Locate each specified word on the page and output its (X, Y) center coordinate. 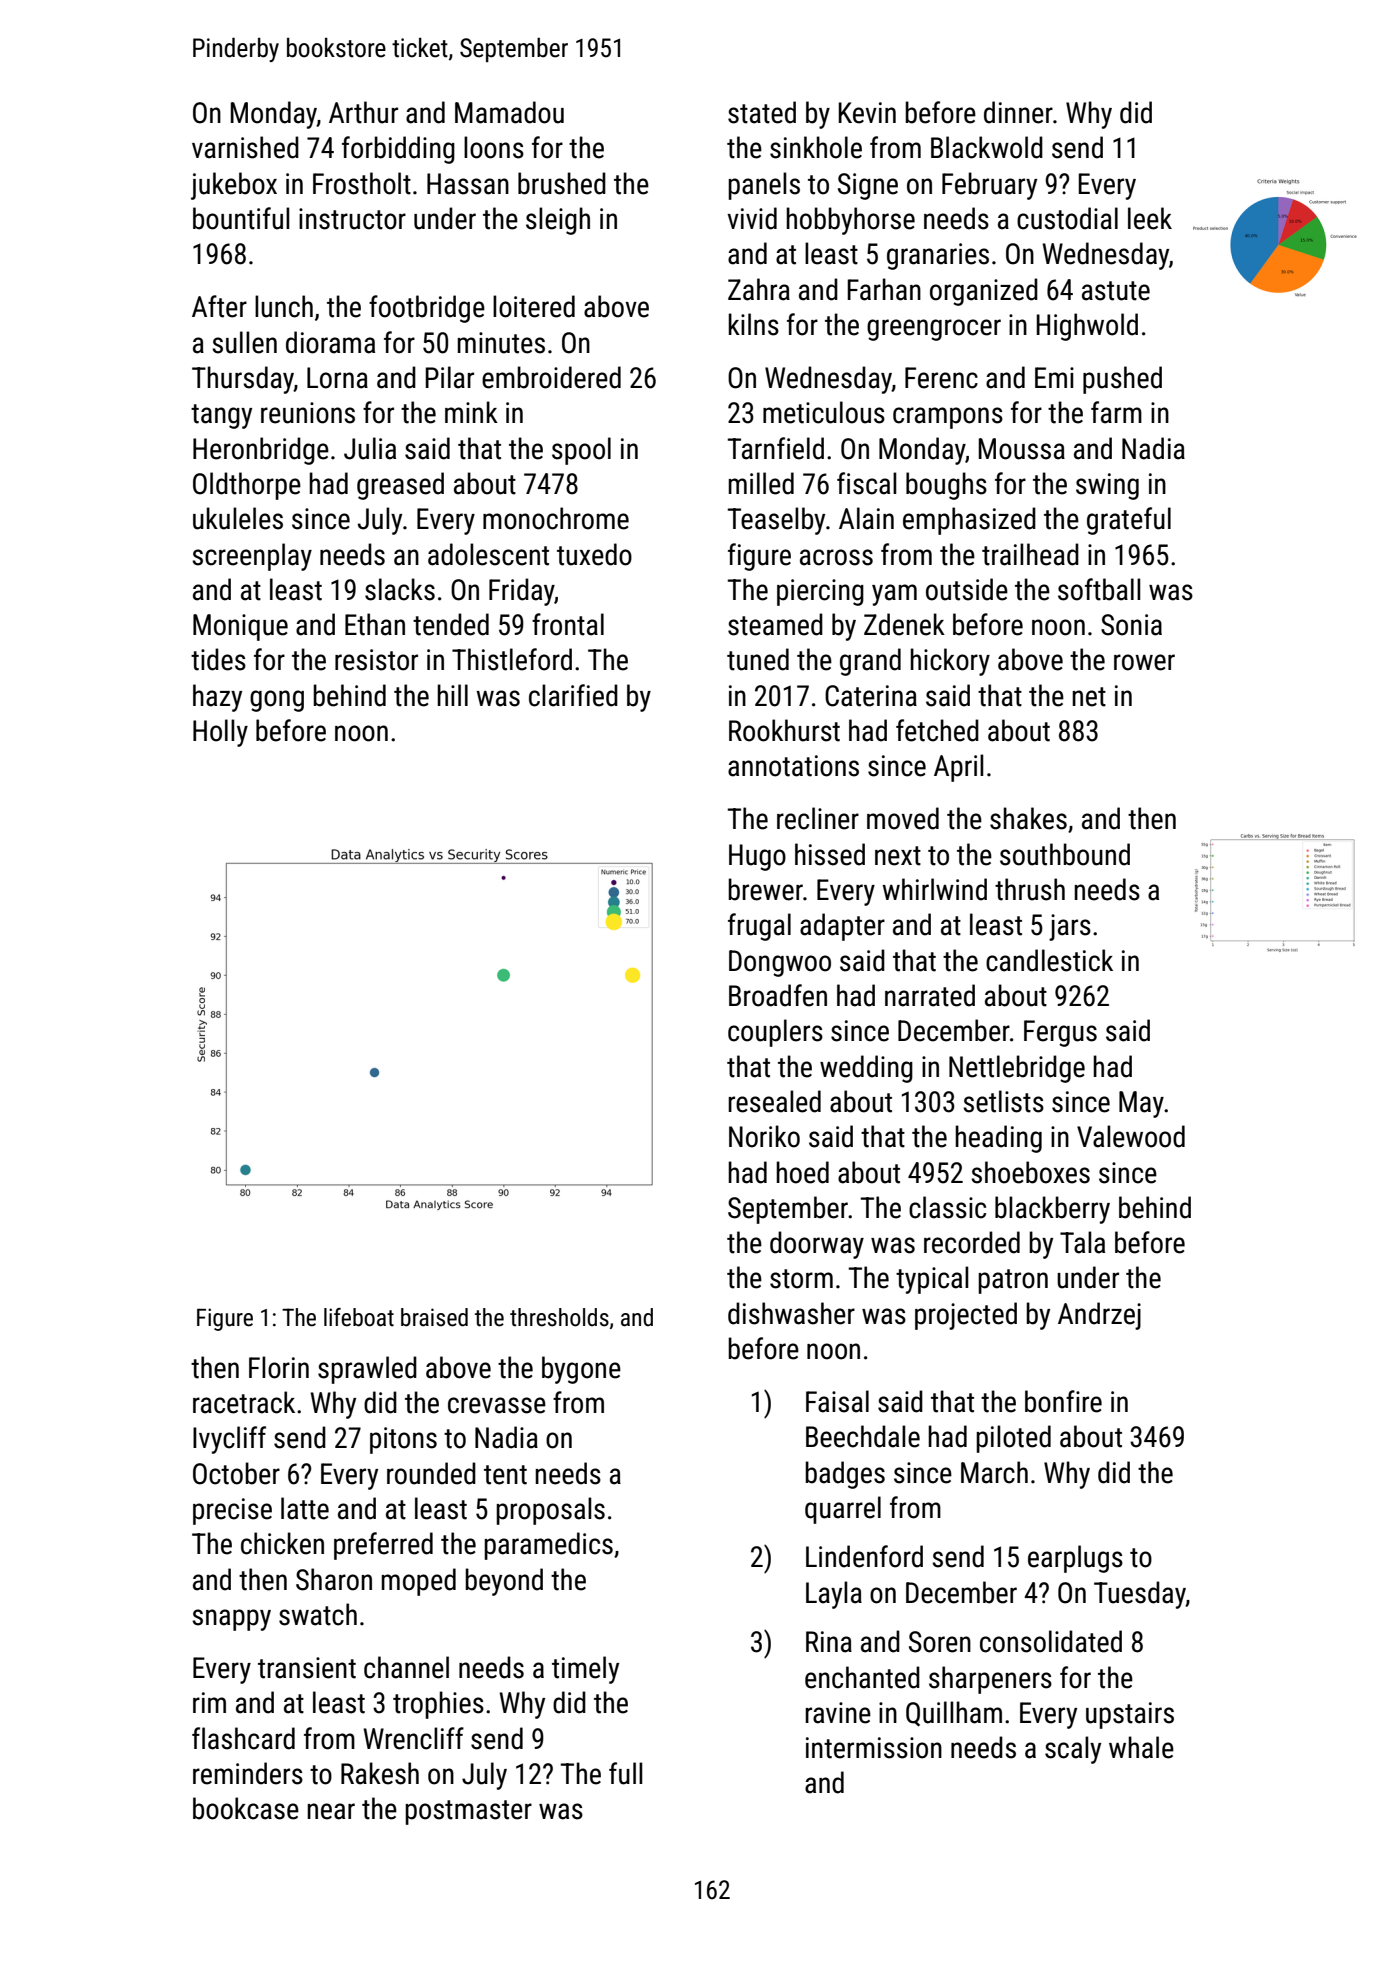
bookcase (246, 1808)
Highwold (1087, 327)
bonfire (1063, 1401)
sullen (244, 342)
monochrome (556, 518)
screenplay (252, 557)
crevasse (497, 1405)
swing (1107, 486)
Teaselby (776, 521)
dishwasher (791, 1313)
